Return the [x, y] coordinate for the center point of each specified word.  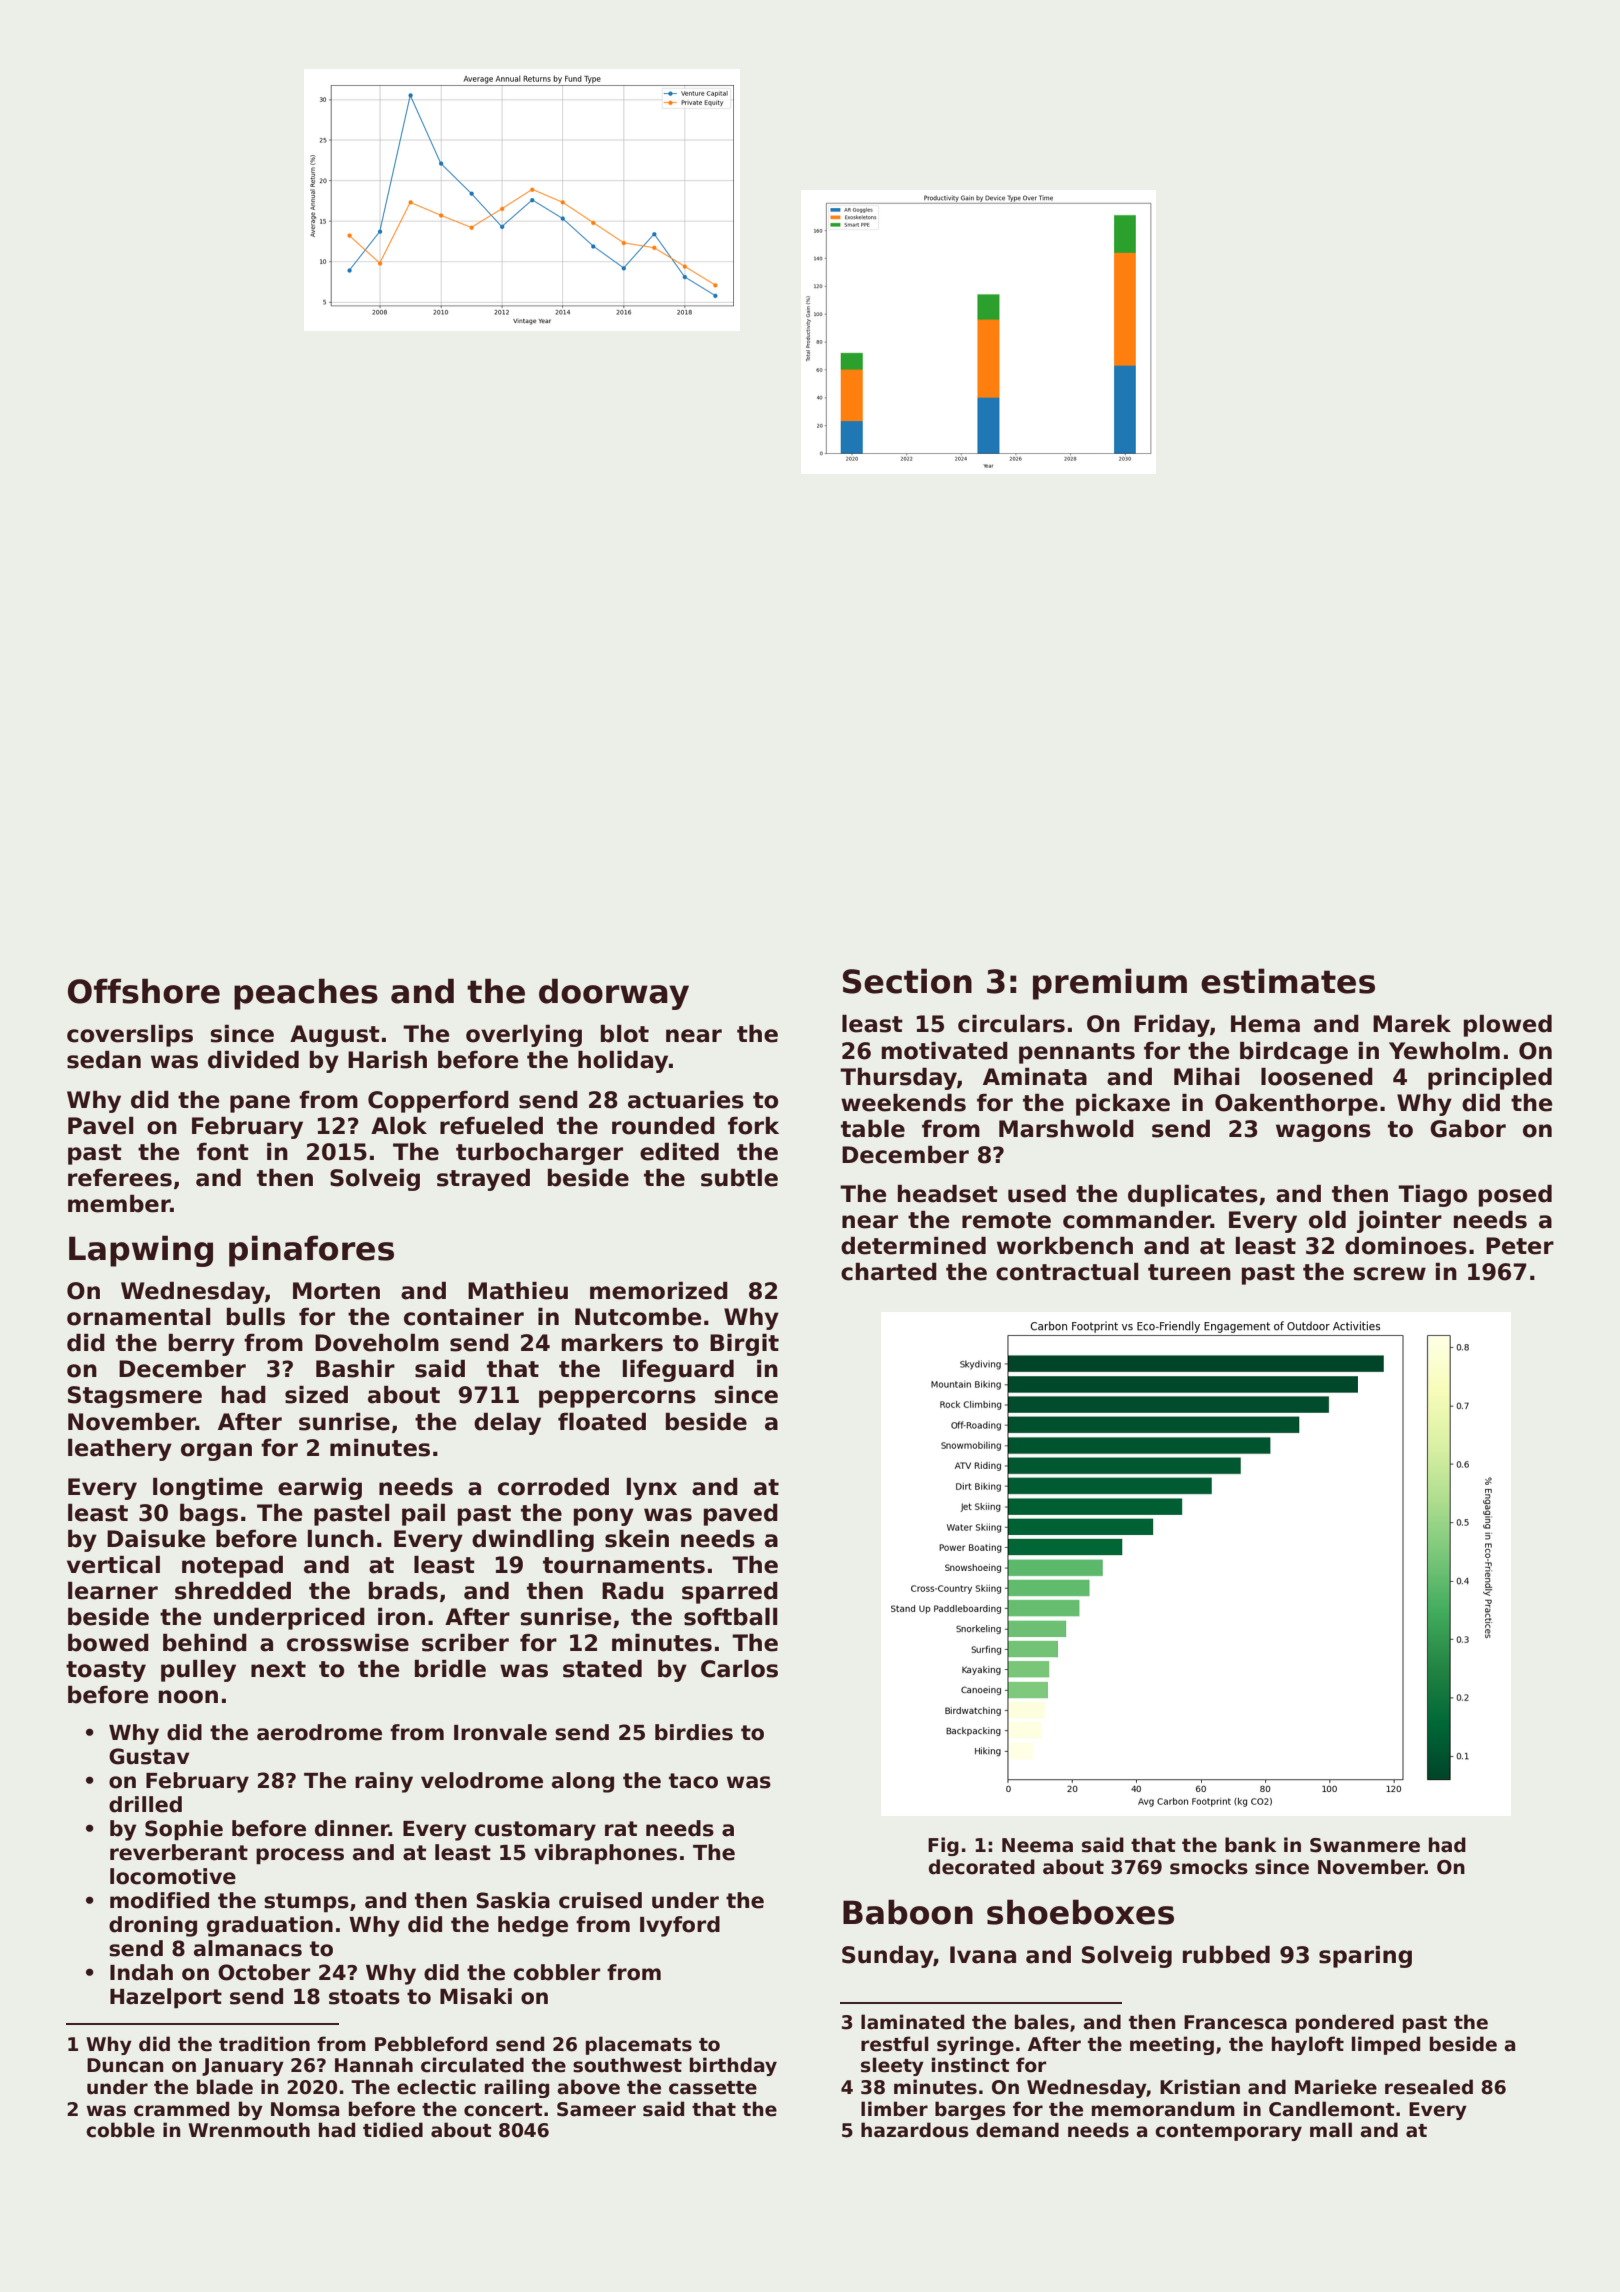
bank [1250, 1845]
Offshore [144, 991]
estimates [1288, 981]
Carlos [739, 1669]
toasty [106, 1671]
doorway [614, 994]
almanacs [248, 1948]
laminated [912, 2022]
